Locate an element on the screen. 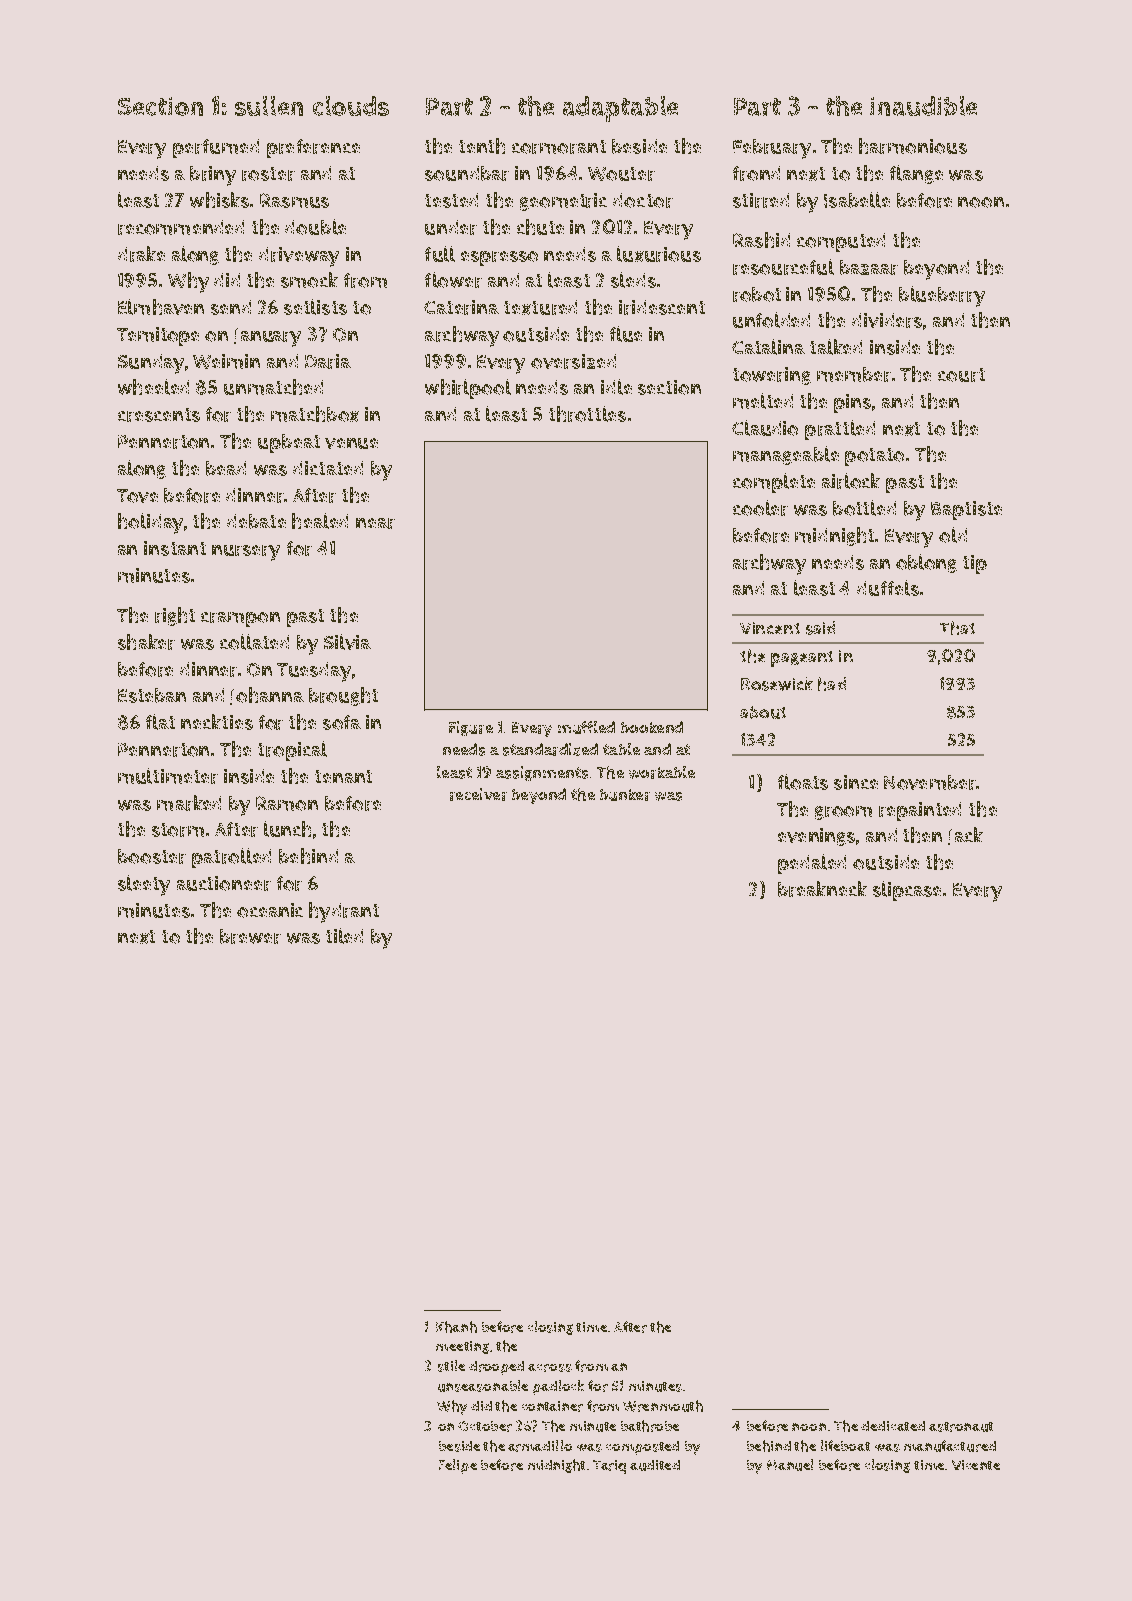 Image resolution: width=1132 pixels, height=1601 pixels. double is located at coordinates (315, 227).
